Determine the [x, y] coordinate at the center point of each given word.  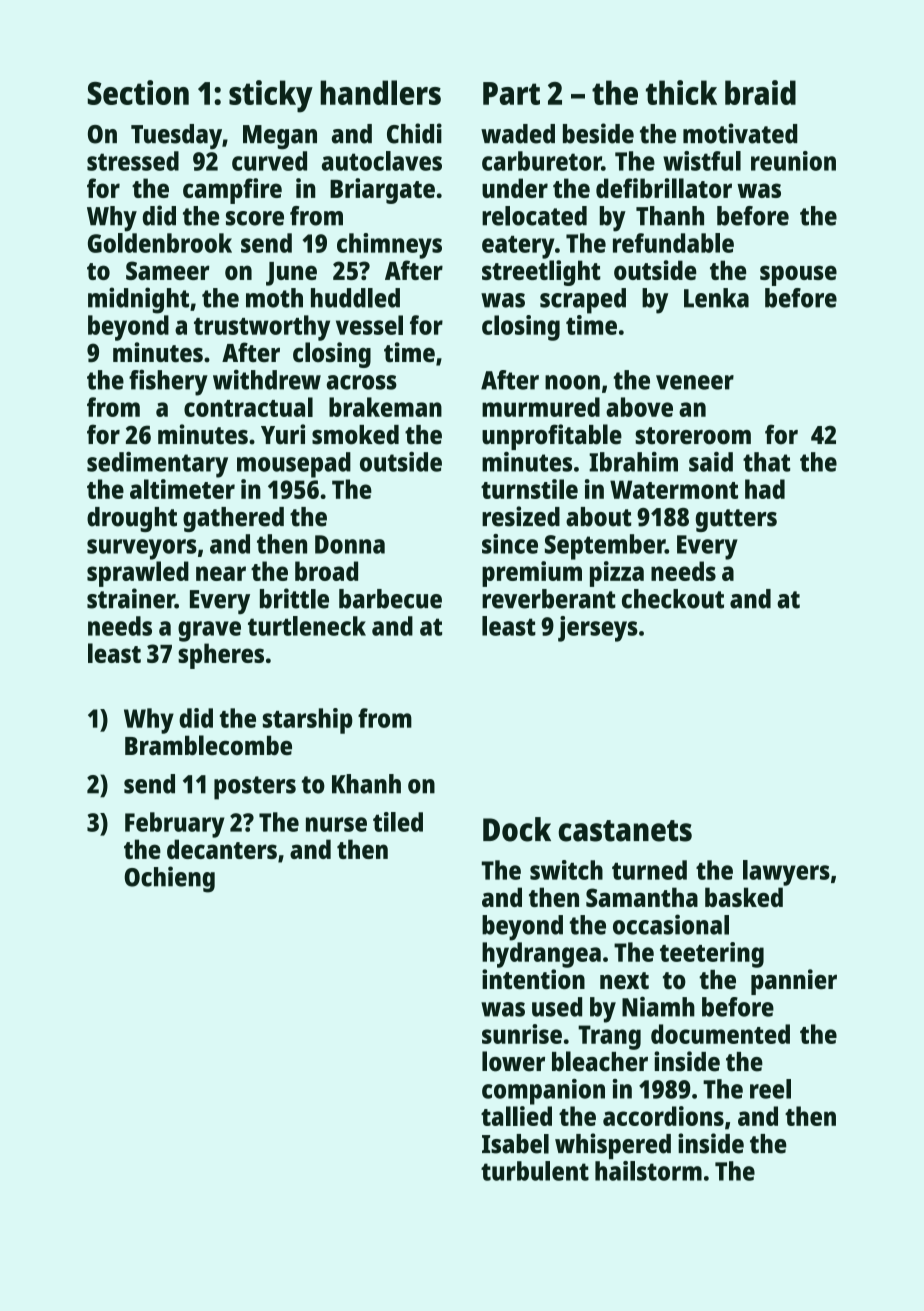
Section [138, 92]
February [175, 825]
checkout [673, 599]
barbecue [390, 599]
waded [518, 134]
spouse [798, 275]
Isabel [515, 1144]
